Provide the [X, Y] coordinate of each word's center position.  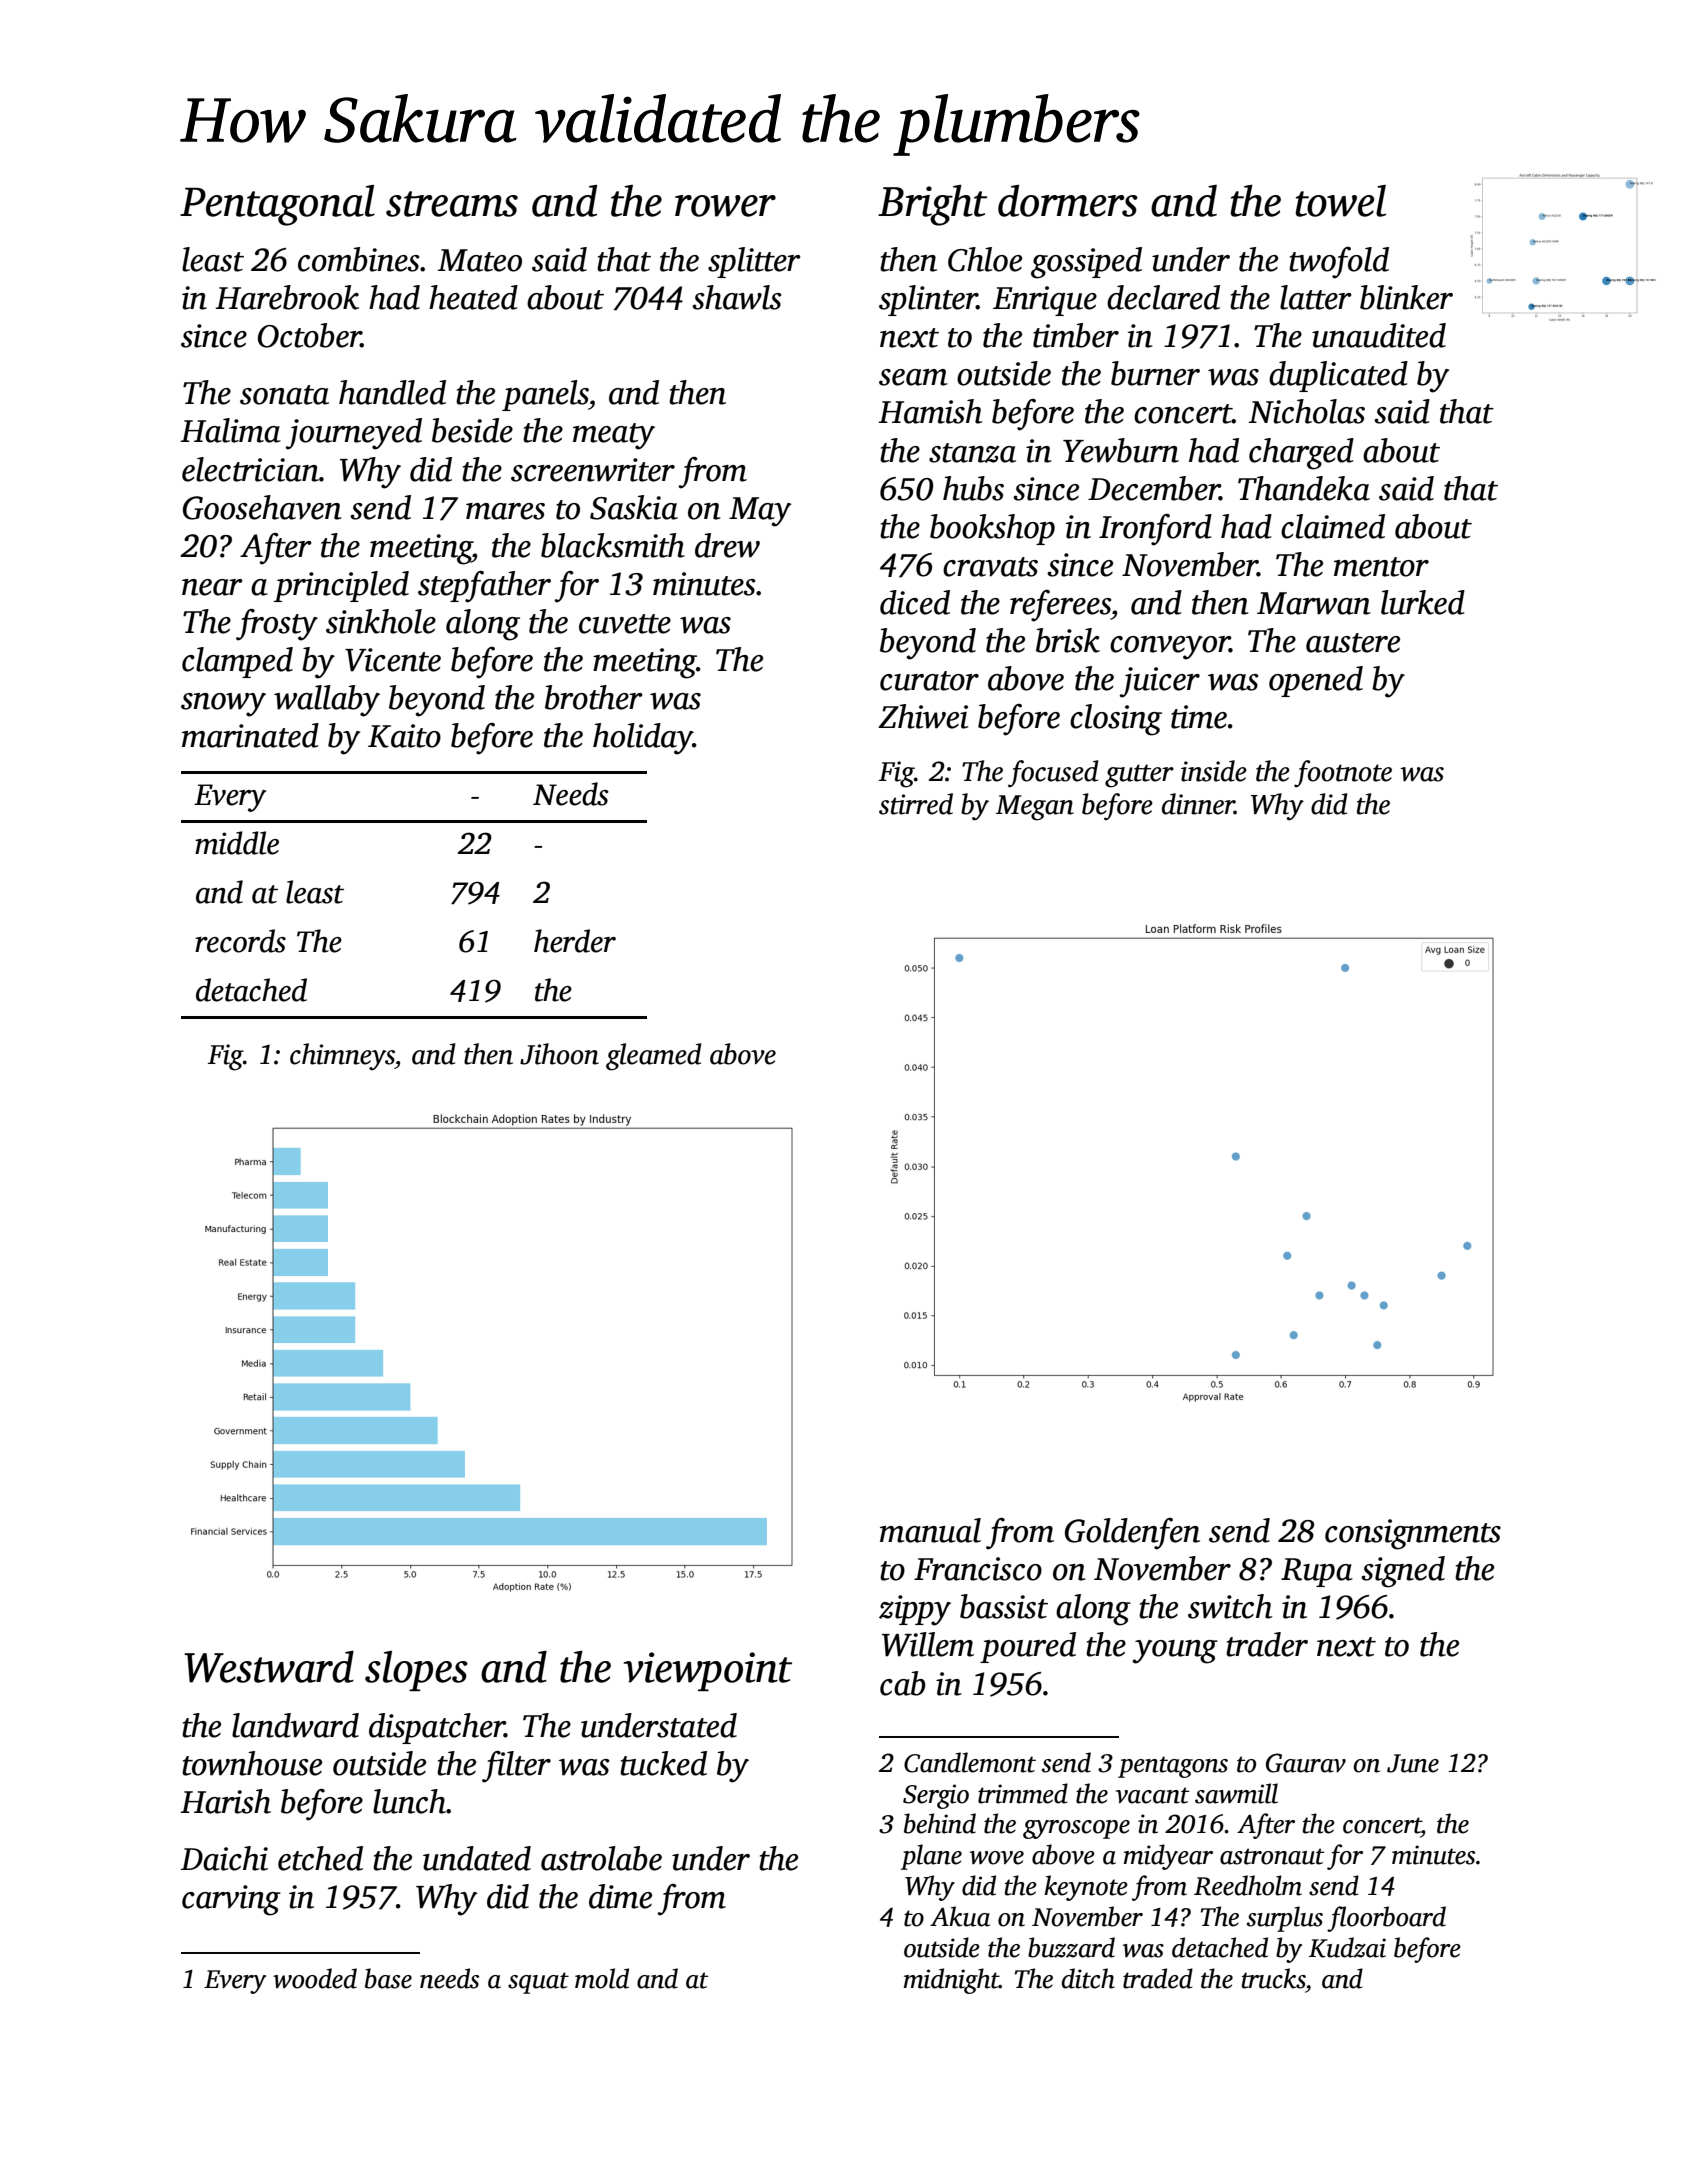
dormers [1068, 201]
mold [602, 1978]
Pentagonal [277, 205]
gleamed [654, 1057]
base [388, 1978]
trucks [1273, 1978]
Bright [932, 205]
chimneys [342, 1057]
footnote [1343, 774]
